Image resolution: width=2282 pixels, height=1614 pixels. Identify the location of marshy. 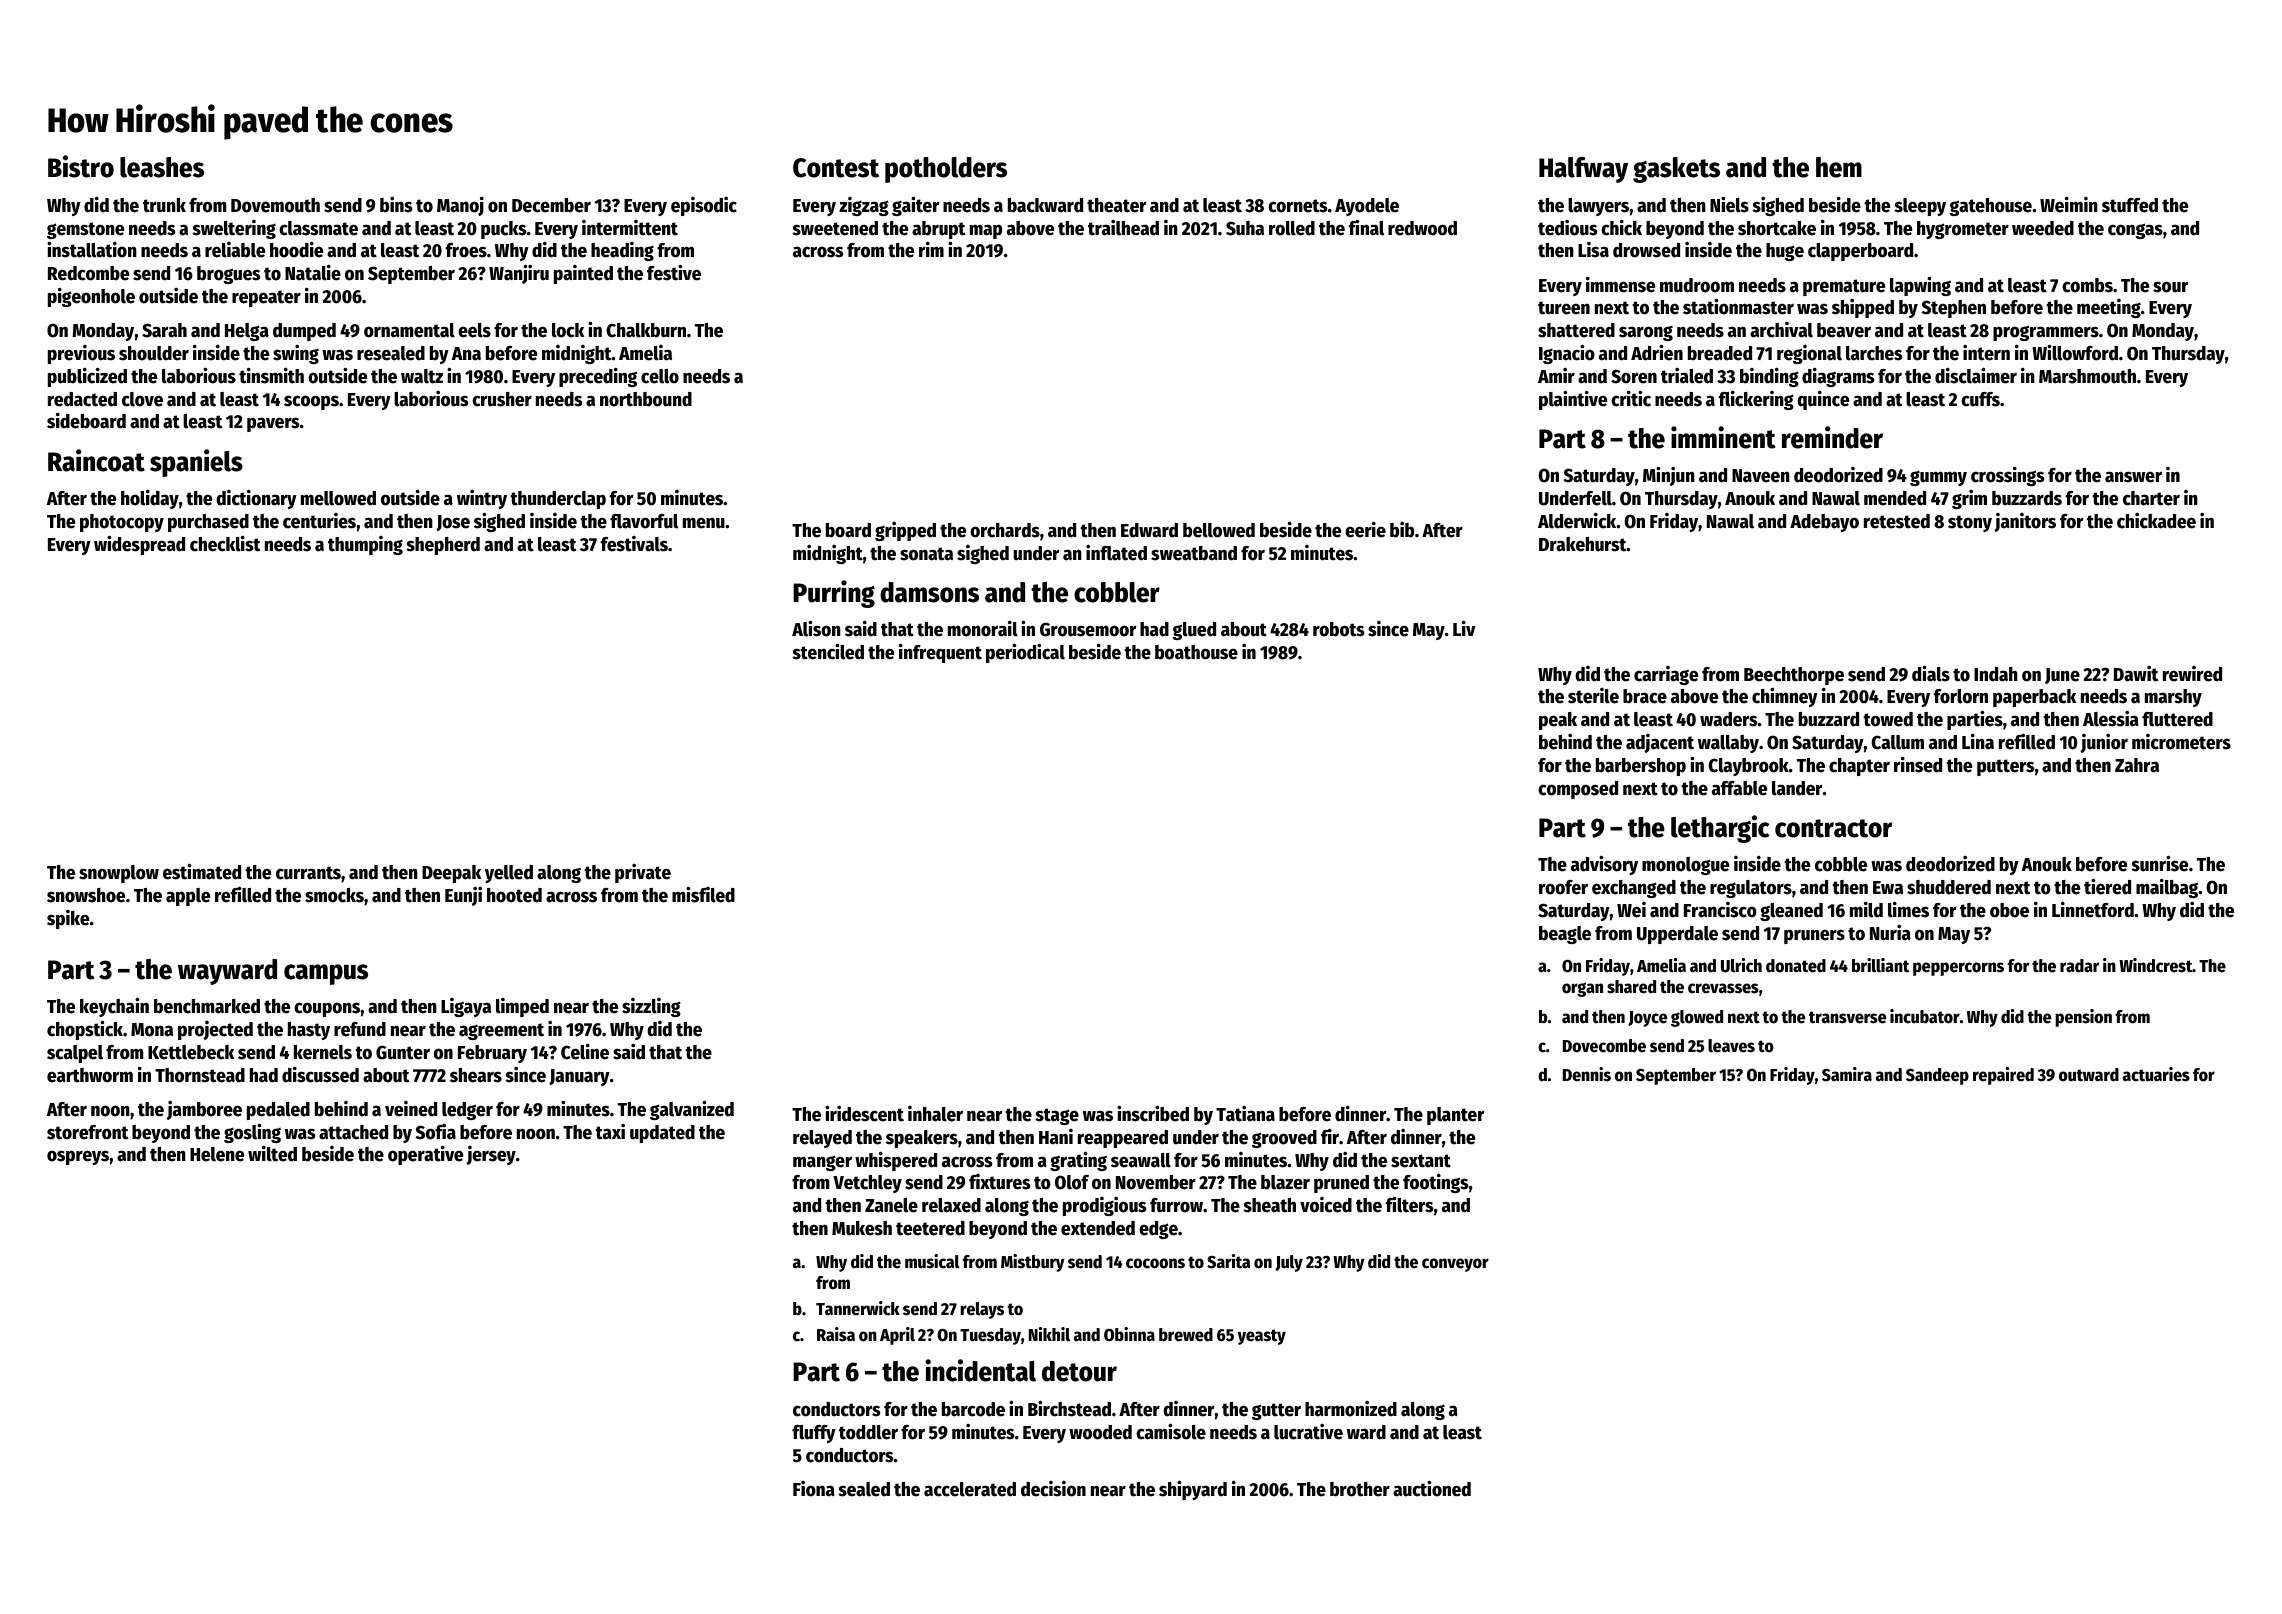
(2173, 698).
